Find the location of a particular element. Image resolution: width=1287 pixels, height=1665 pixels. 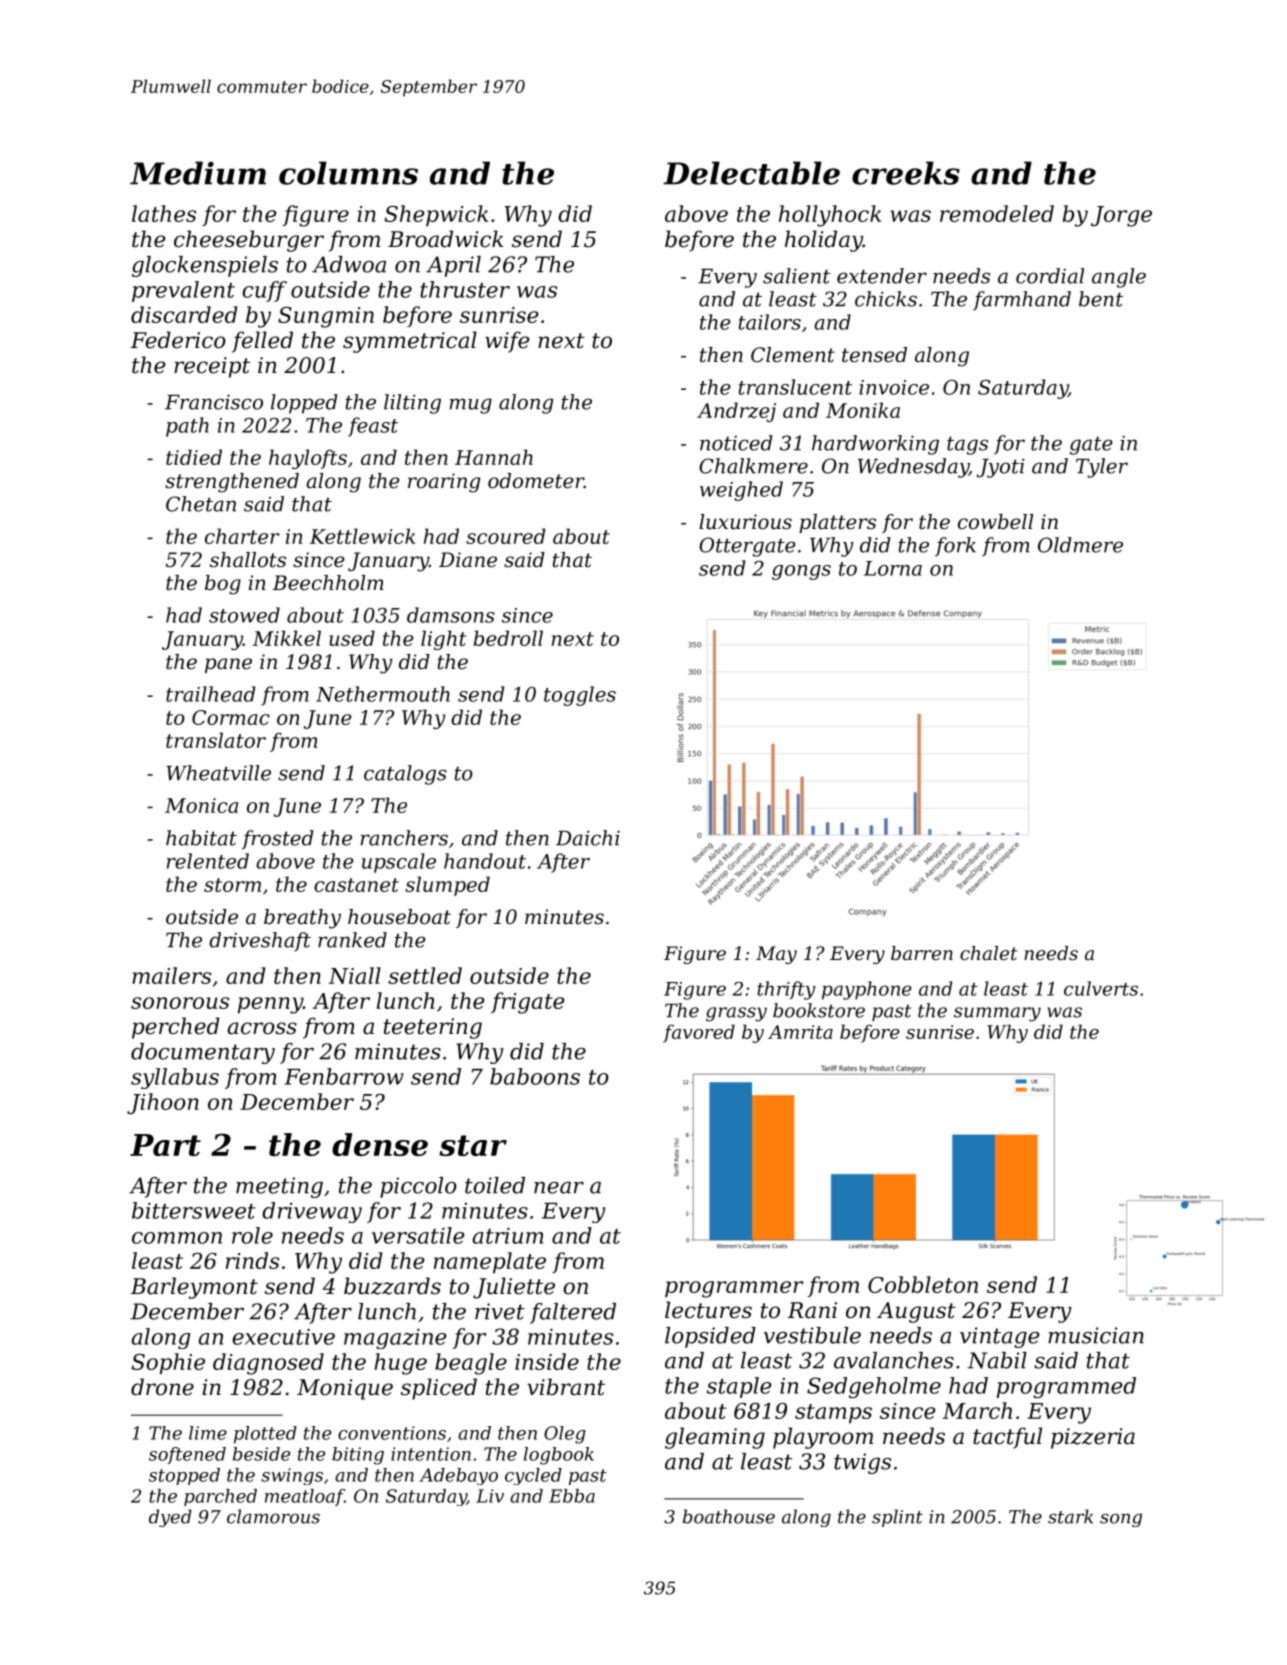

boathouse is located at coordinates (729, 1516).
